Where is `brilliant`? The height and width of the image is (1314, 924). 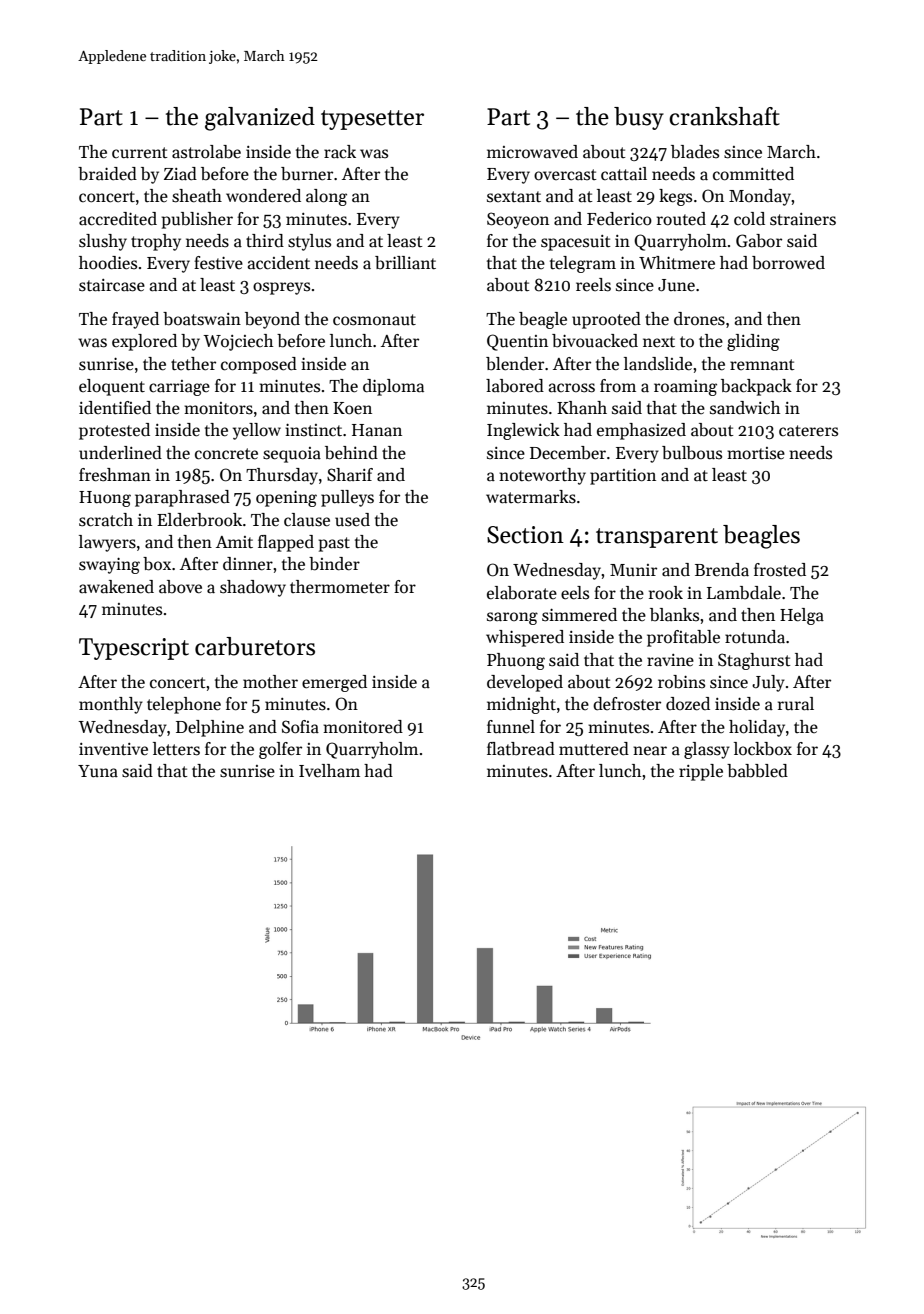 brilliant is located at coordinates (405, 263).
